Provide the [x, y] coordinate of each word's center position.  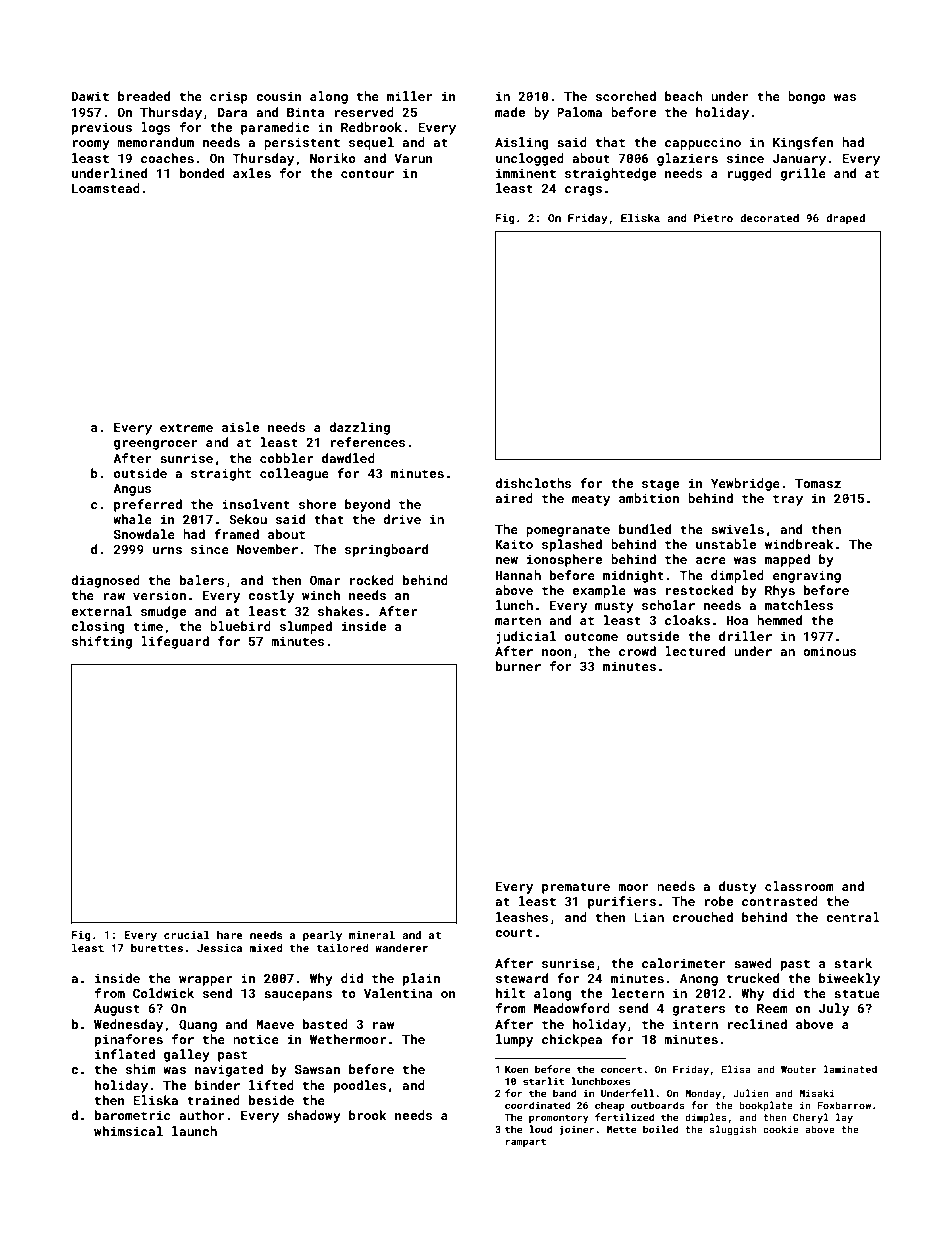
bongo [807, 97]
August [117, 1010]
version [159, 595]
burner [518, 666]
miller [410, 96]
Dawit [90, 96]
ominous [830, 651]
